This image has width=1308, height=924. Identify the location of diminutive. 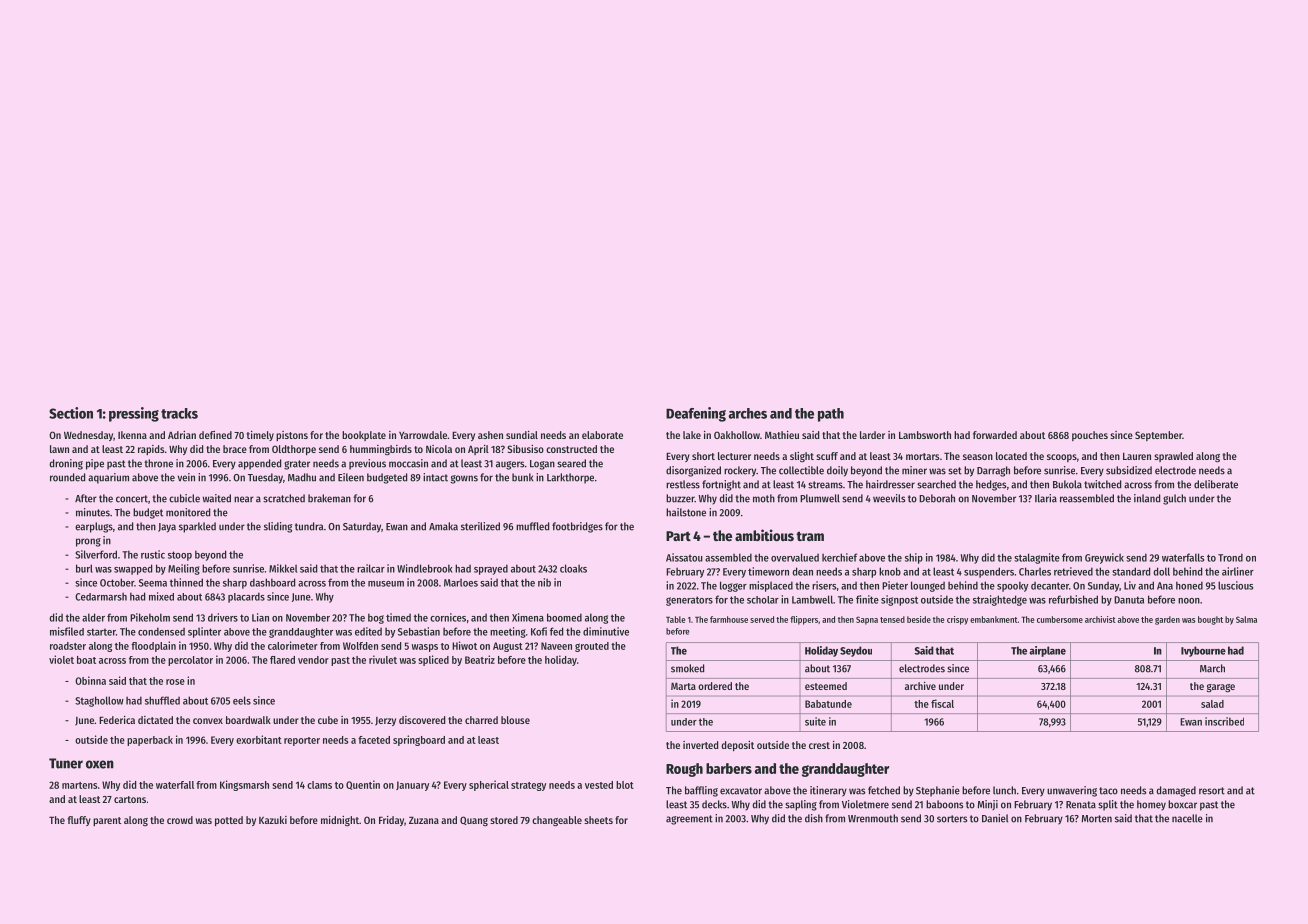
(606, 631).
